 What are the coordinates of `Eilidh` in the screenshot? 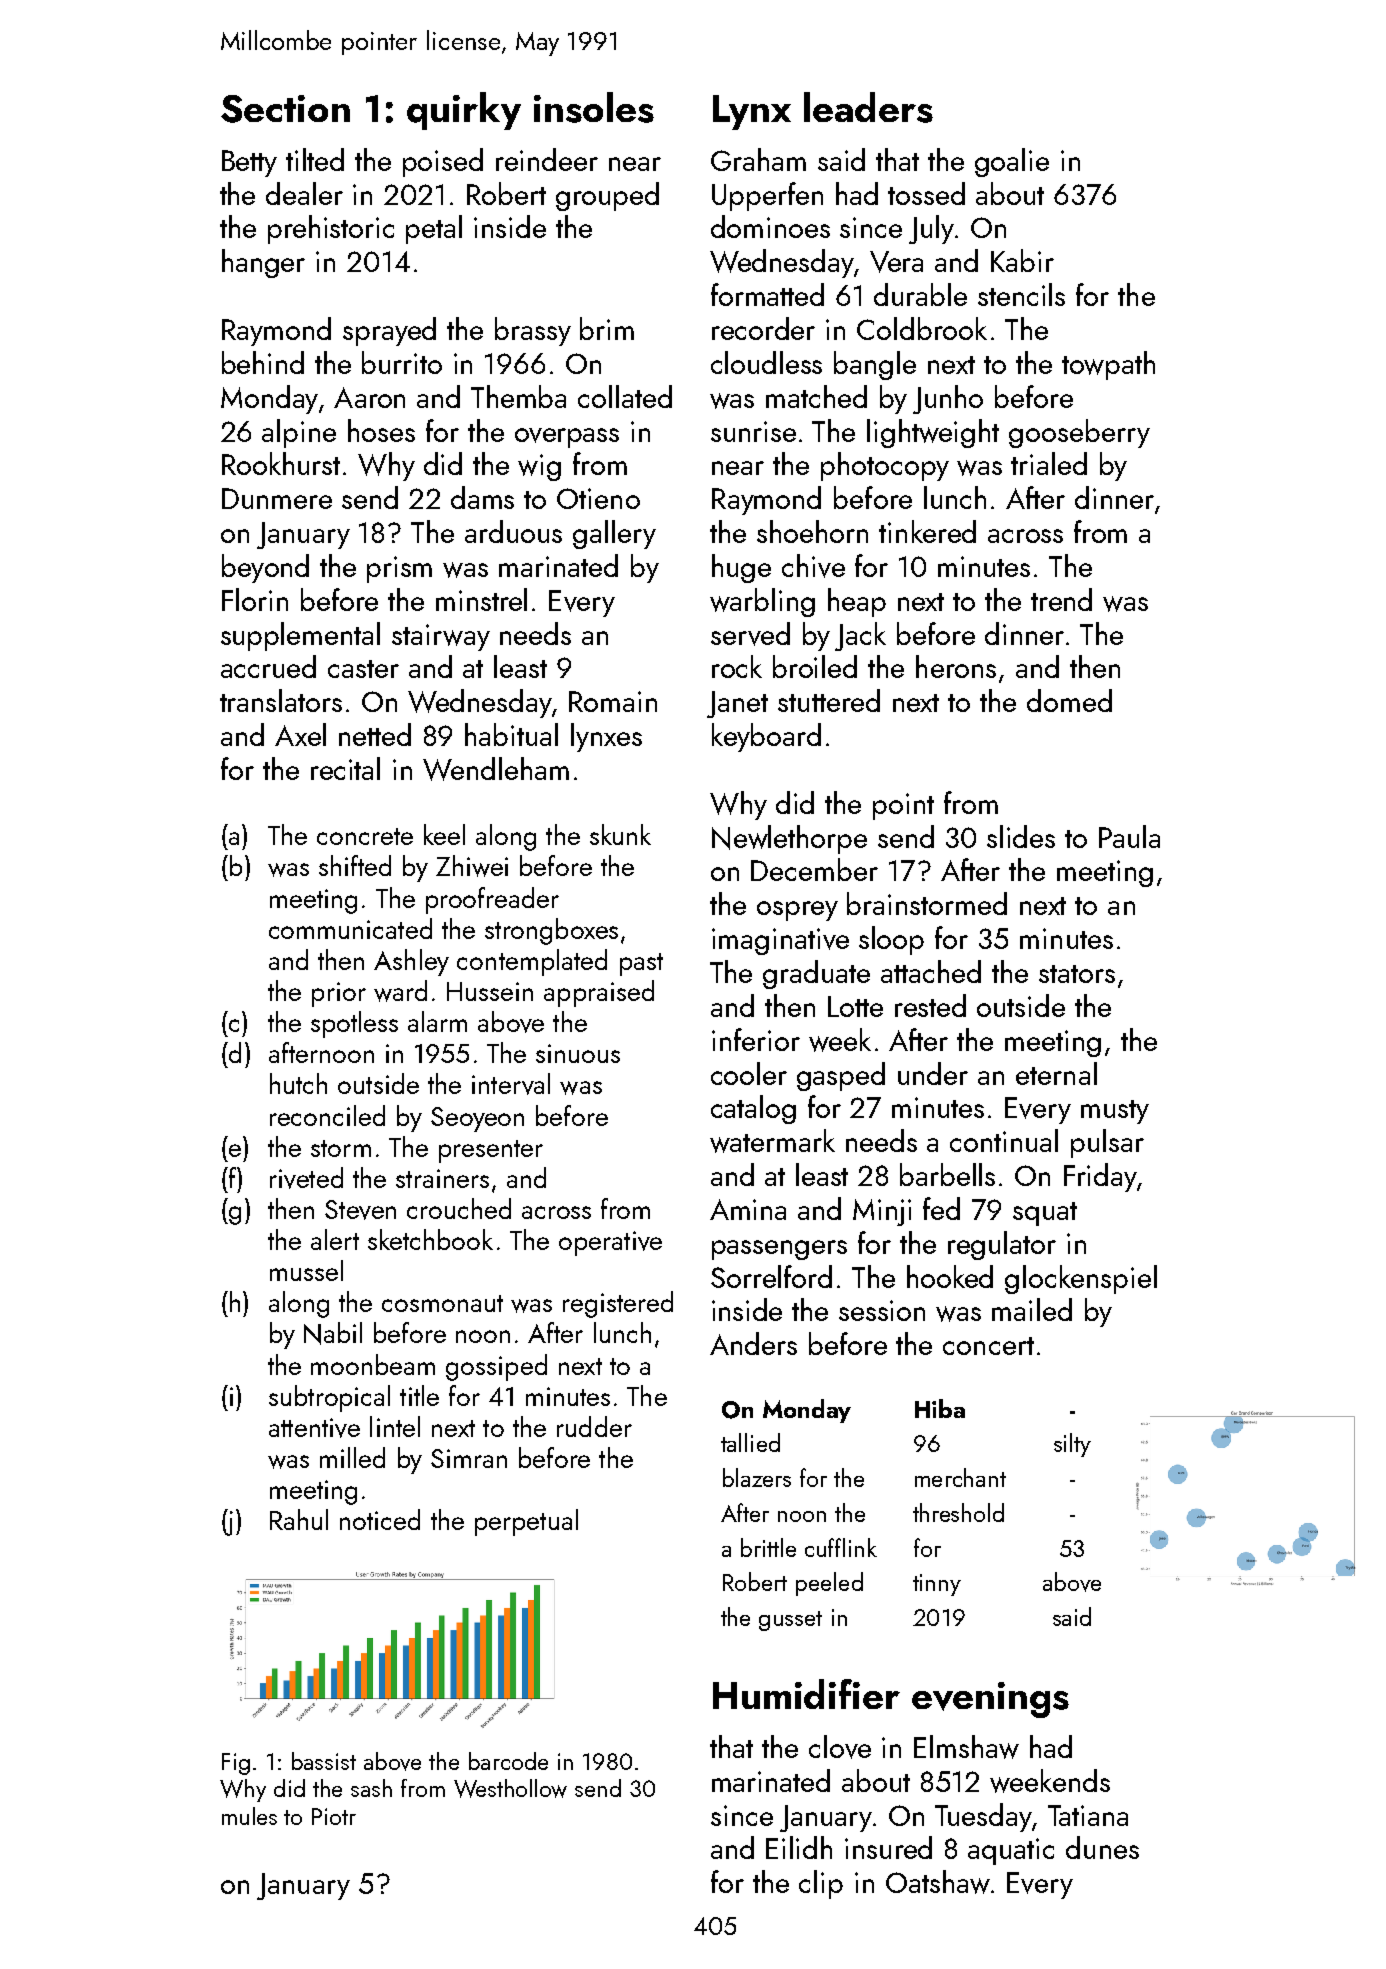 It's located at (799, 1847).
